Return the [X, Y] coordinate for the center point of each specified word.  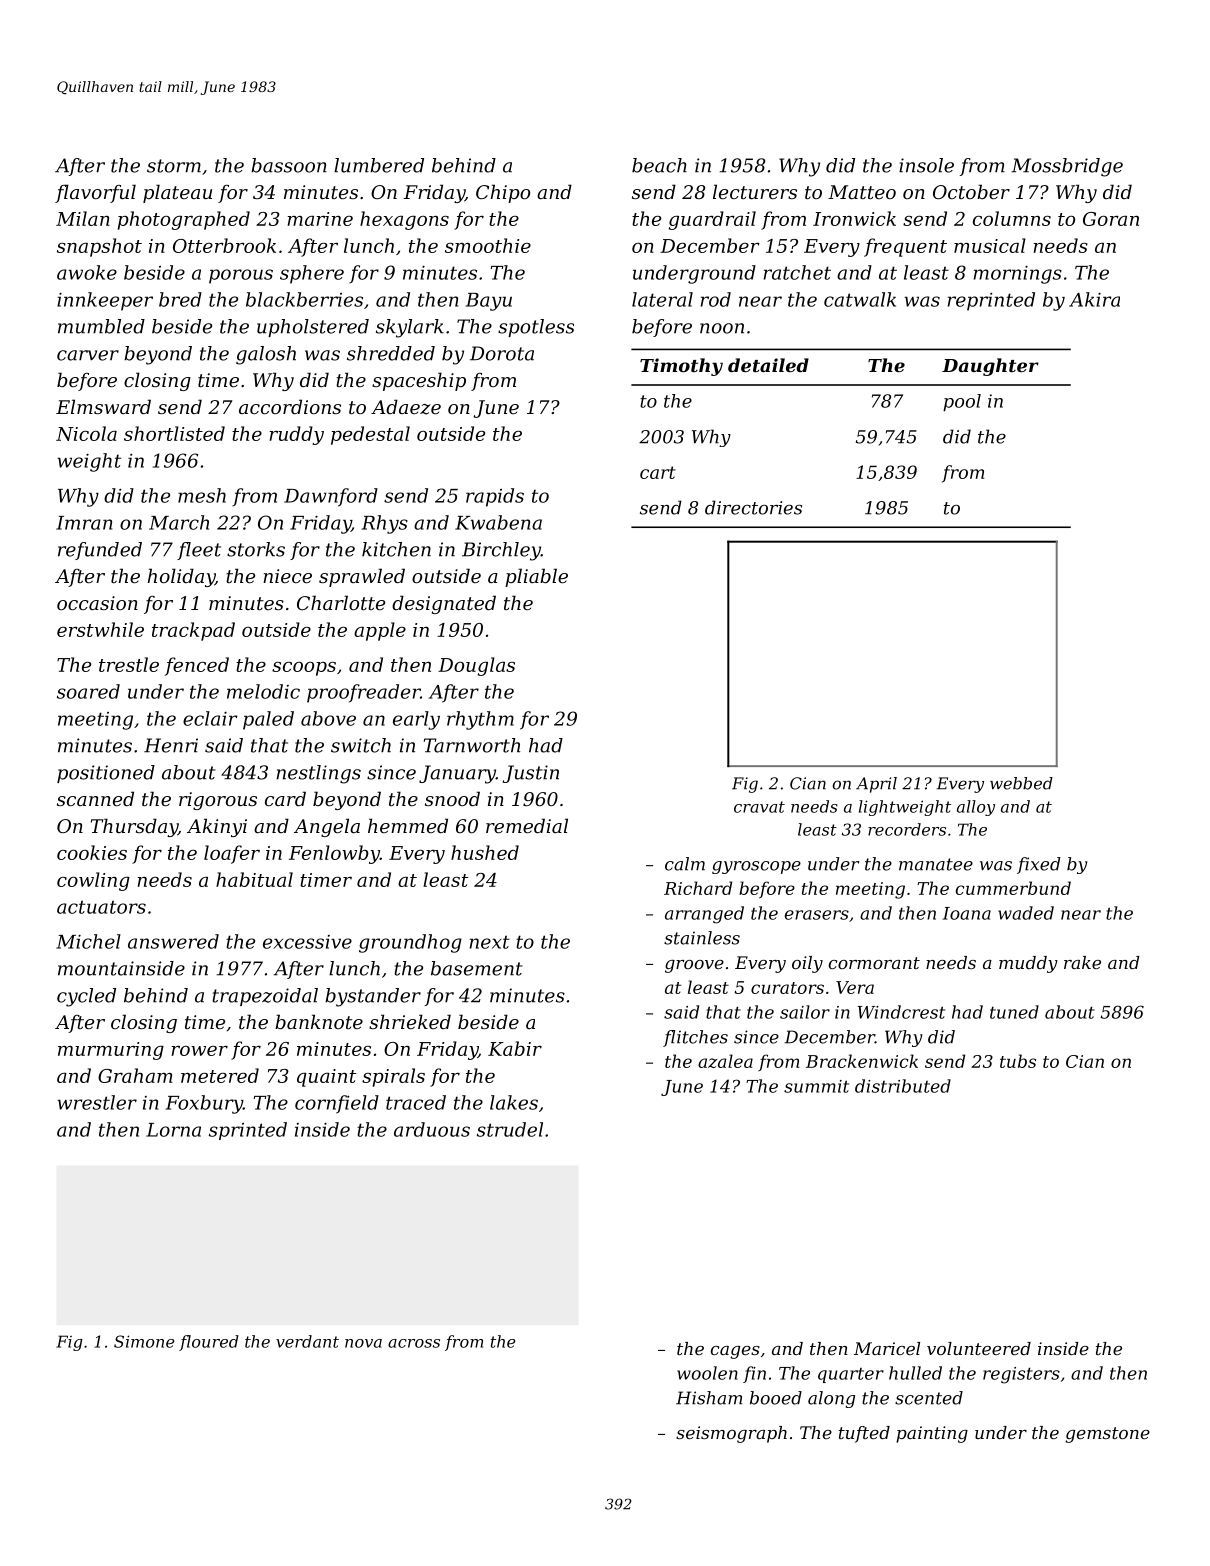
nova [363, 1343]
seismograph [731, 1434]
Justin [531, 774]
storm [174, 166]
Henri [171, 745]
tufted [864, 1434]
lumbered [379, 165]
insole [926, 165]
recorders [907, 829]
